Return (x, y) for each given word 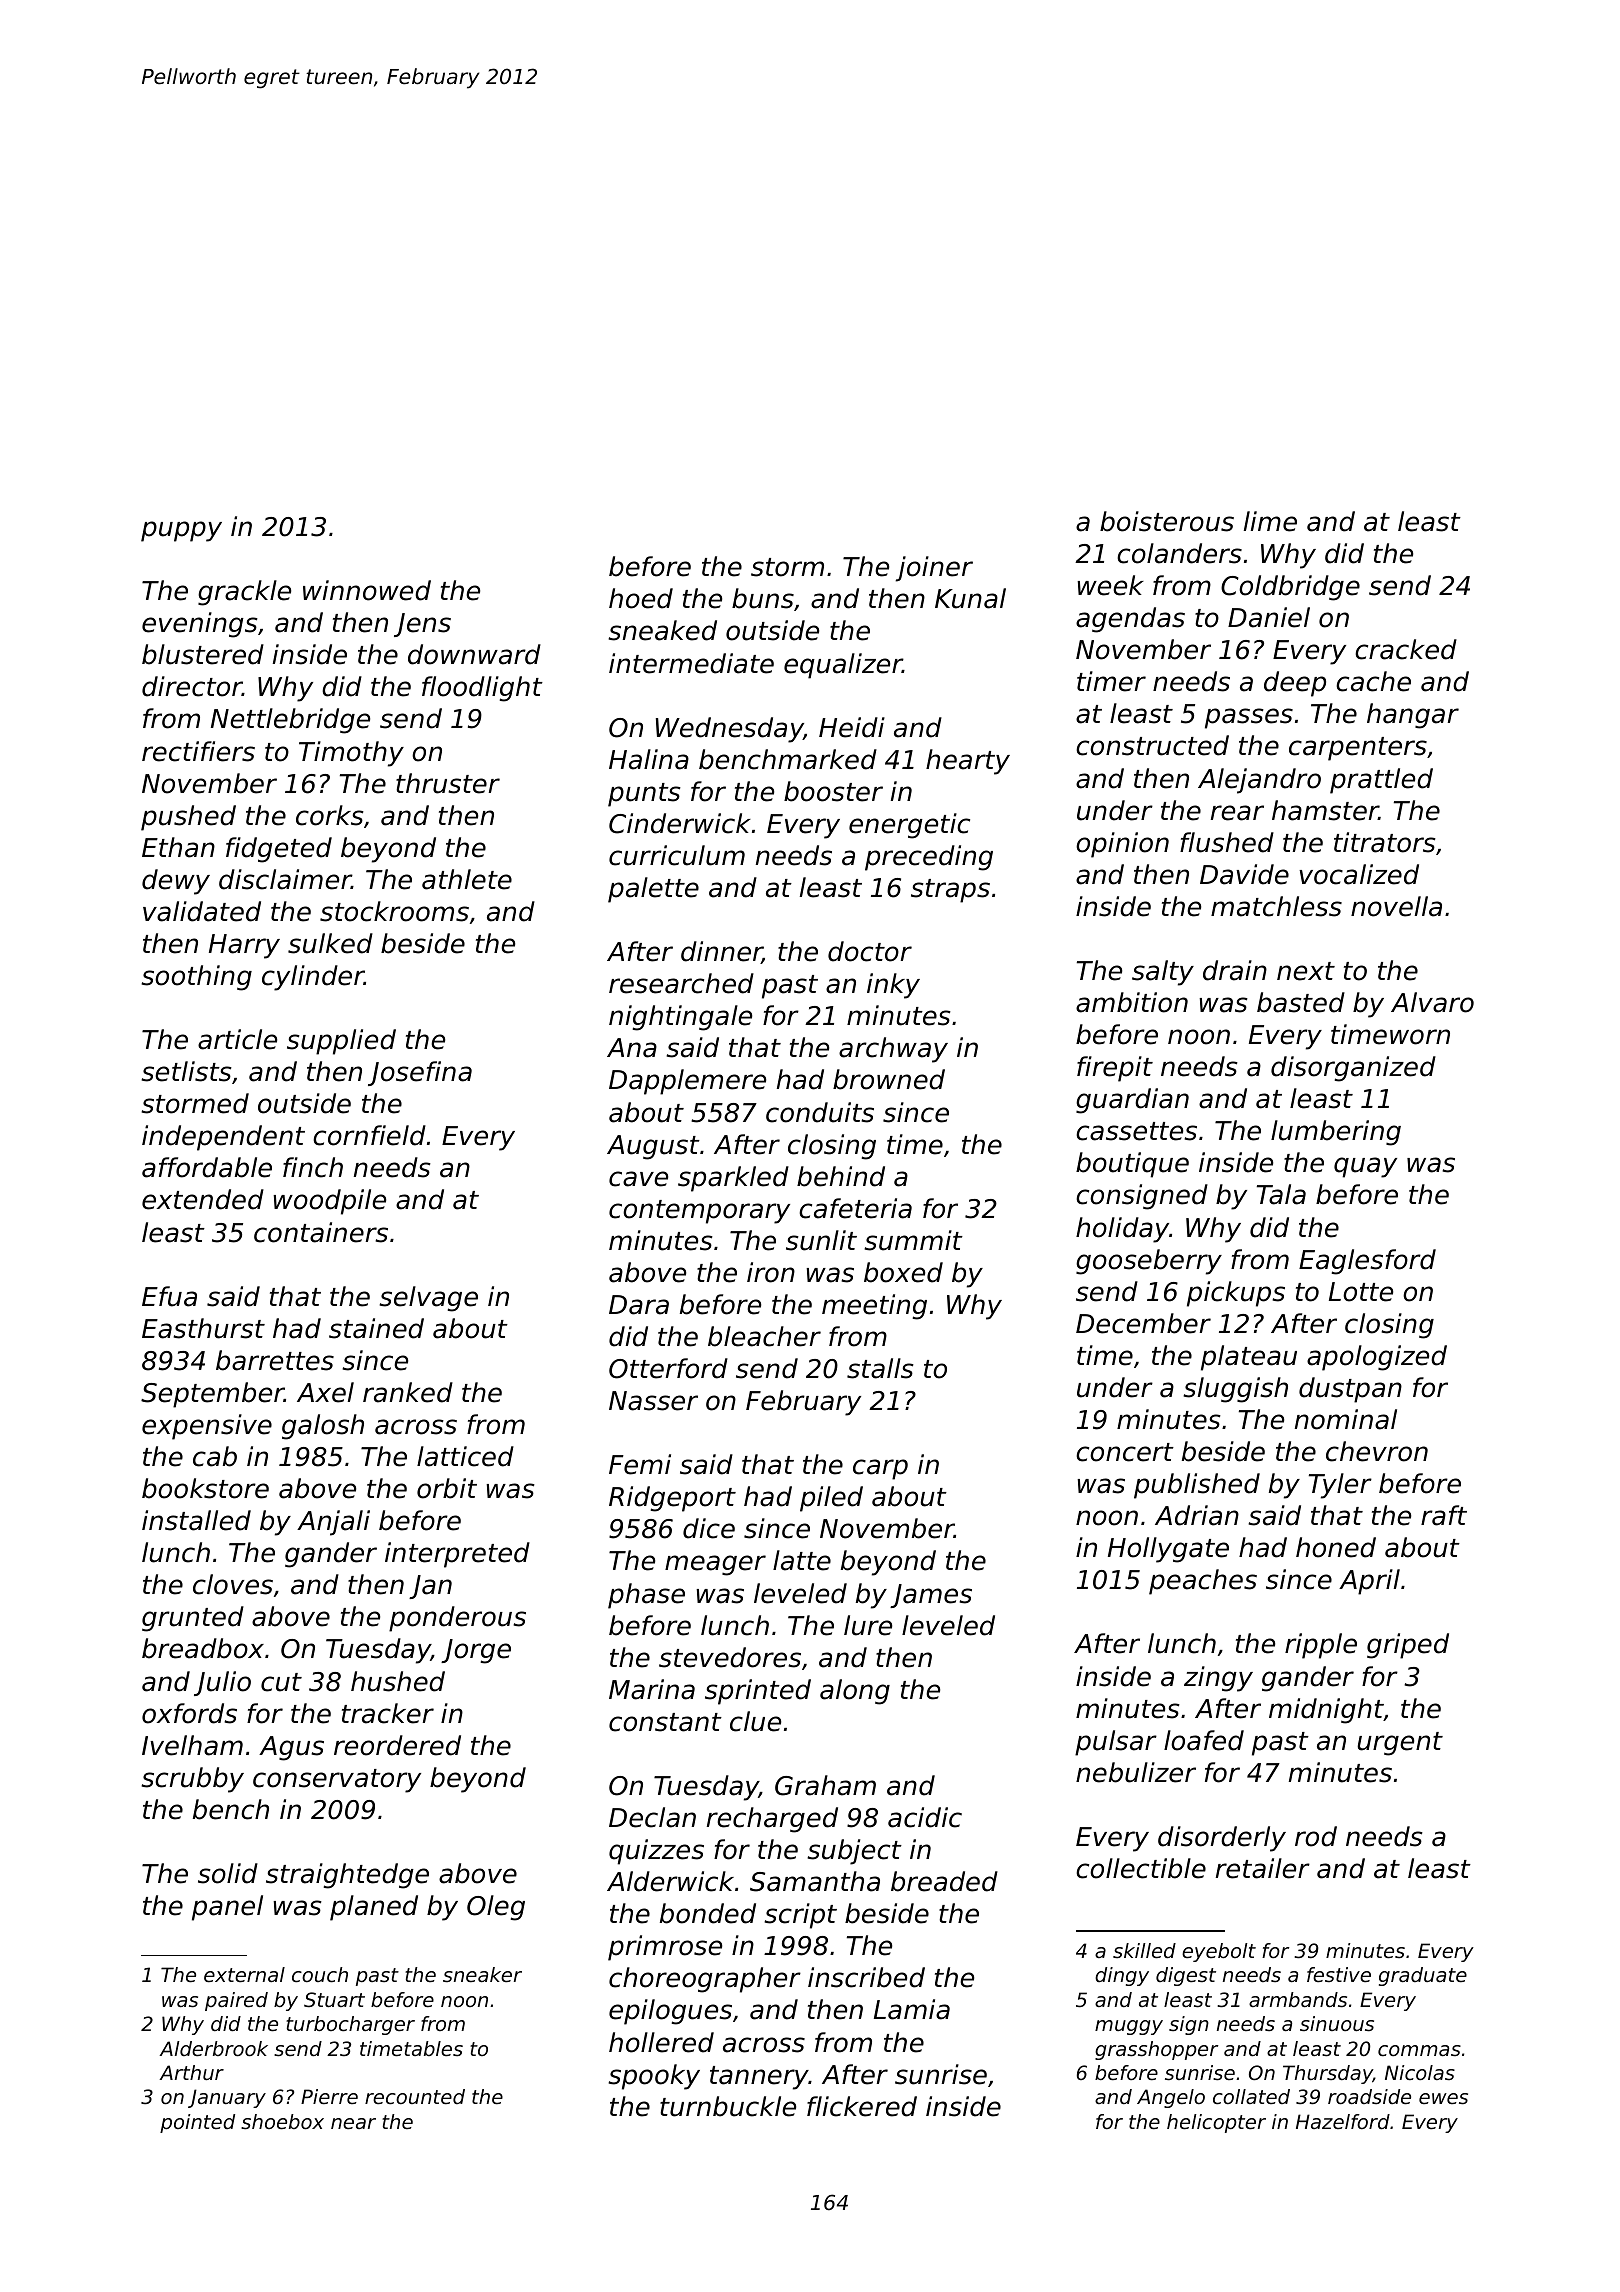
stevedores (730, 1657)
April (1369, 1582)
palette (653, 890)
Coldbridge (1290, 588)
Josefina (420, 1073)
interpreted (457, 1555)
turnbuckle (728, 2106)
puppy (181, 531)
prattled (1381, 781)
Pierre (329, 2097)
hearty (968, 762)
